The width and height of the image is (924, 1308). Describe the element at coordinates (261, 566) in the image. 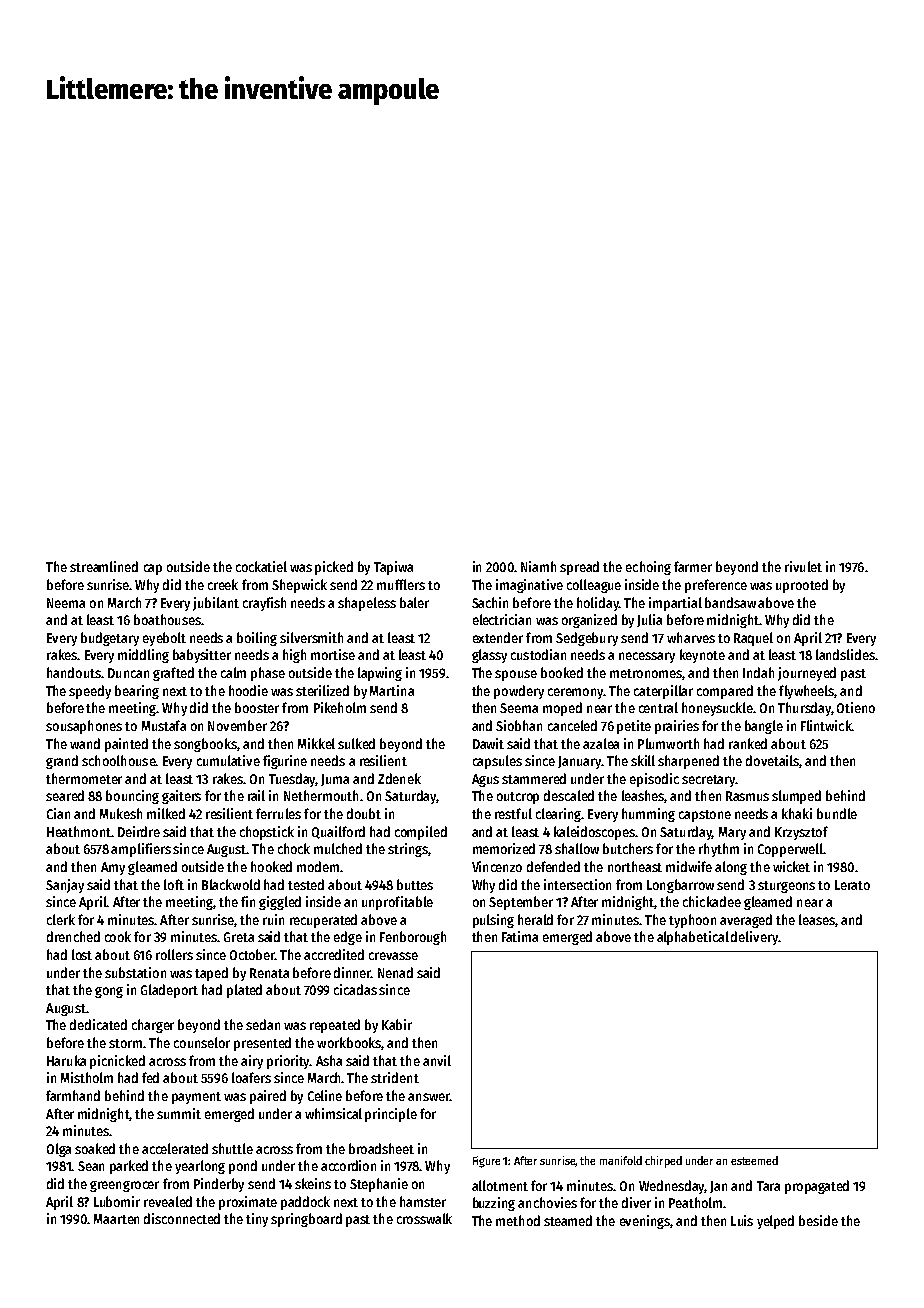

I see `cockatiel` at that location.
